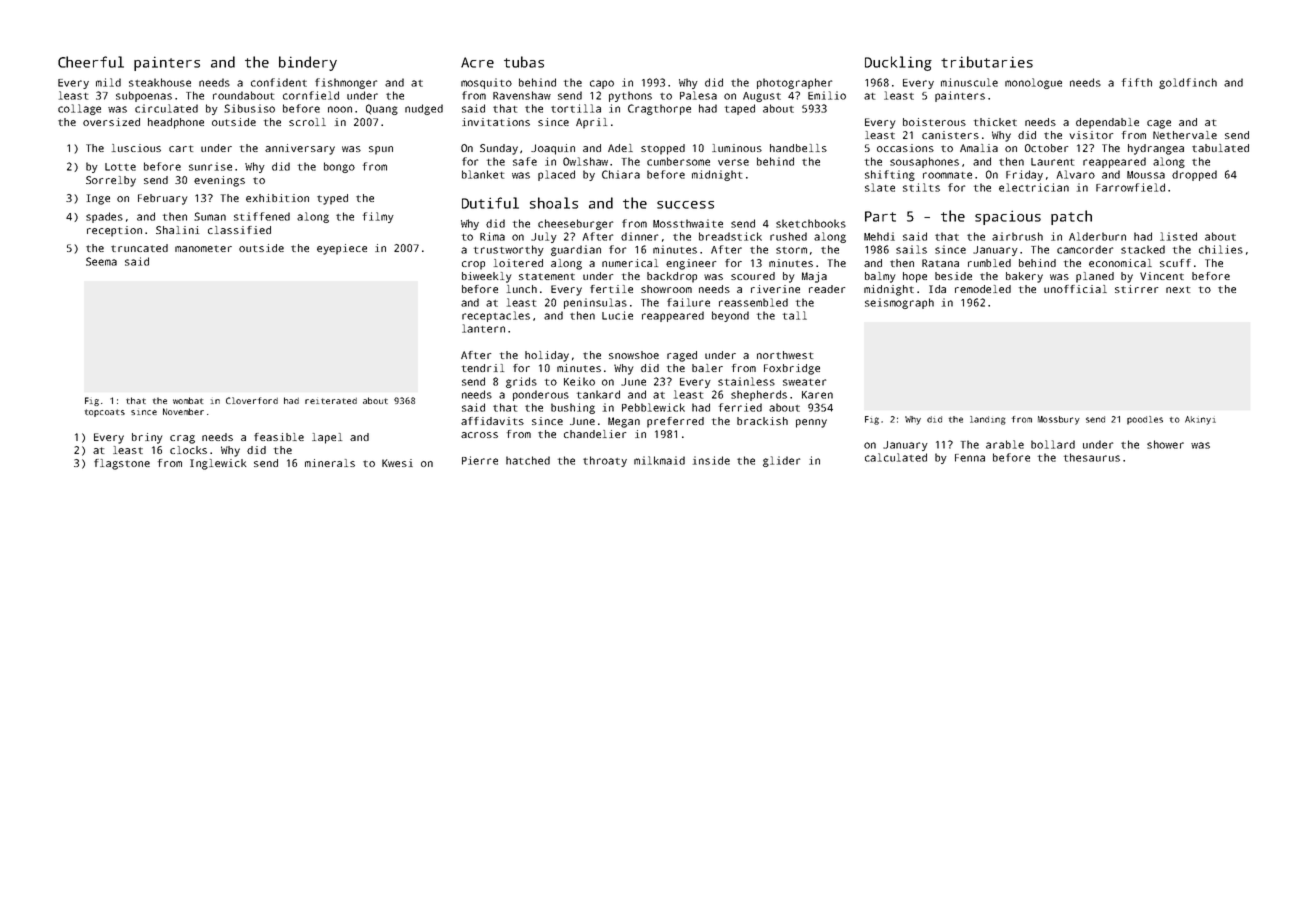 The width and height of the screenshot is (1308, 924). What do you see at coordinates (307, 122) in the screenshot?
I see `scroll` at bounding box center [307, 122].
